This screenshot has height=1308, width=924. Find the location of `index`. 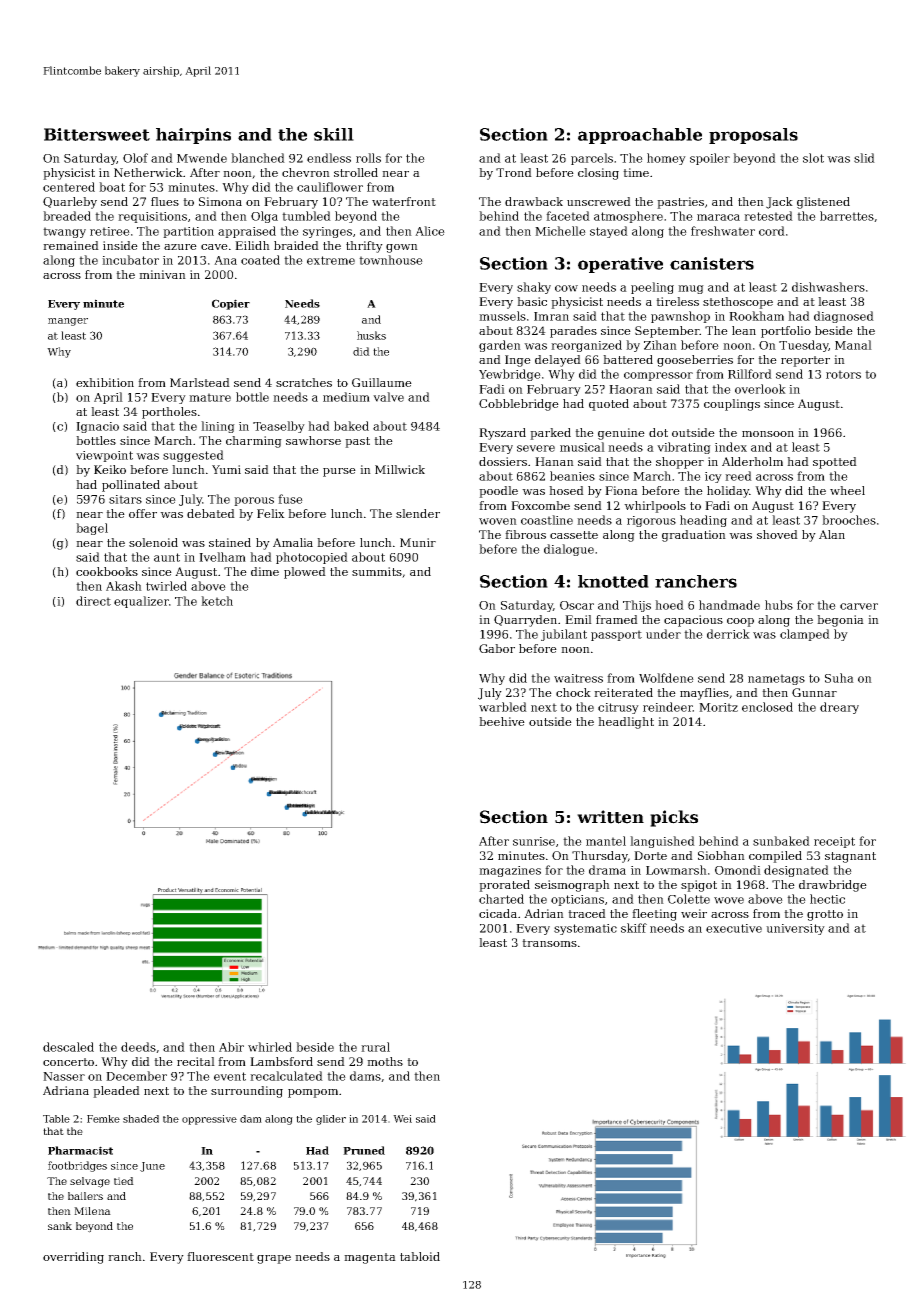

index is located at coordinates (731, 447).
